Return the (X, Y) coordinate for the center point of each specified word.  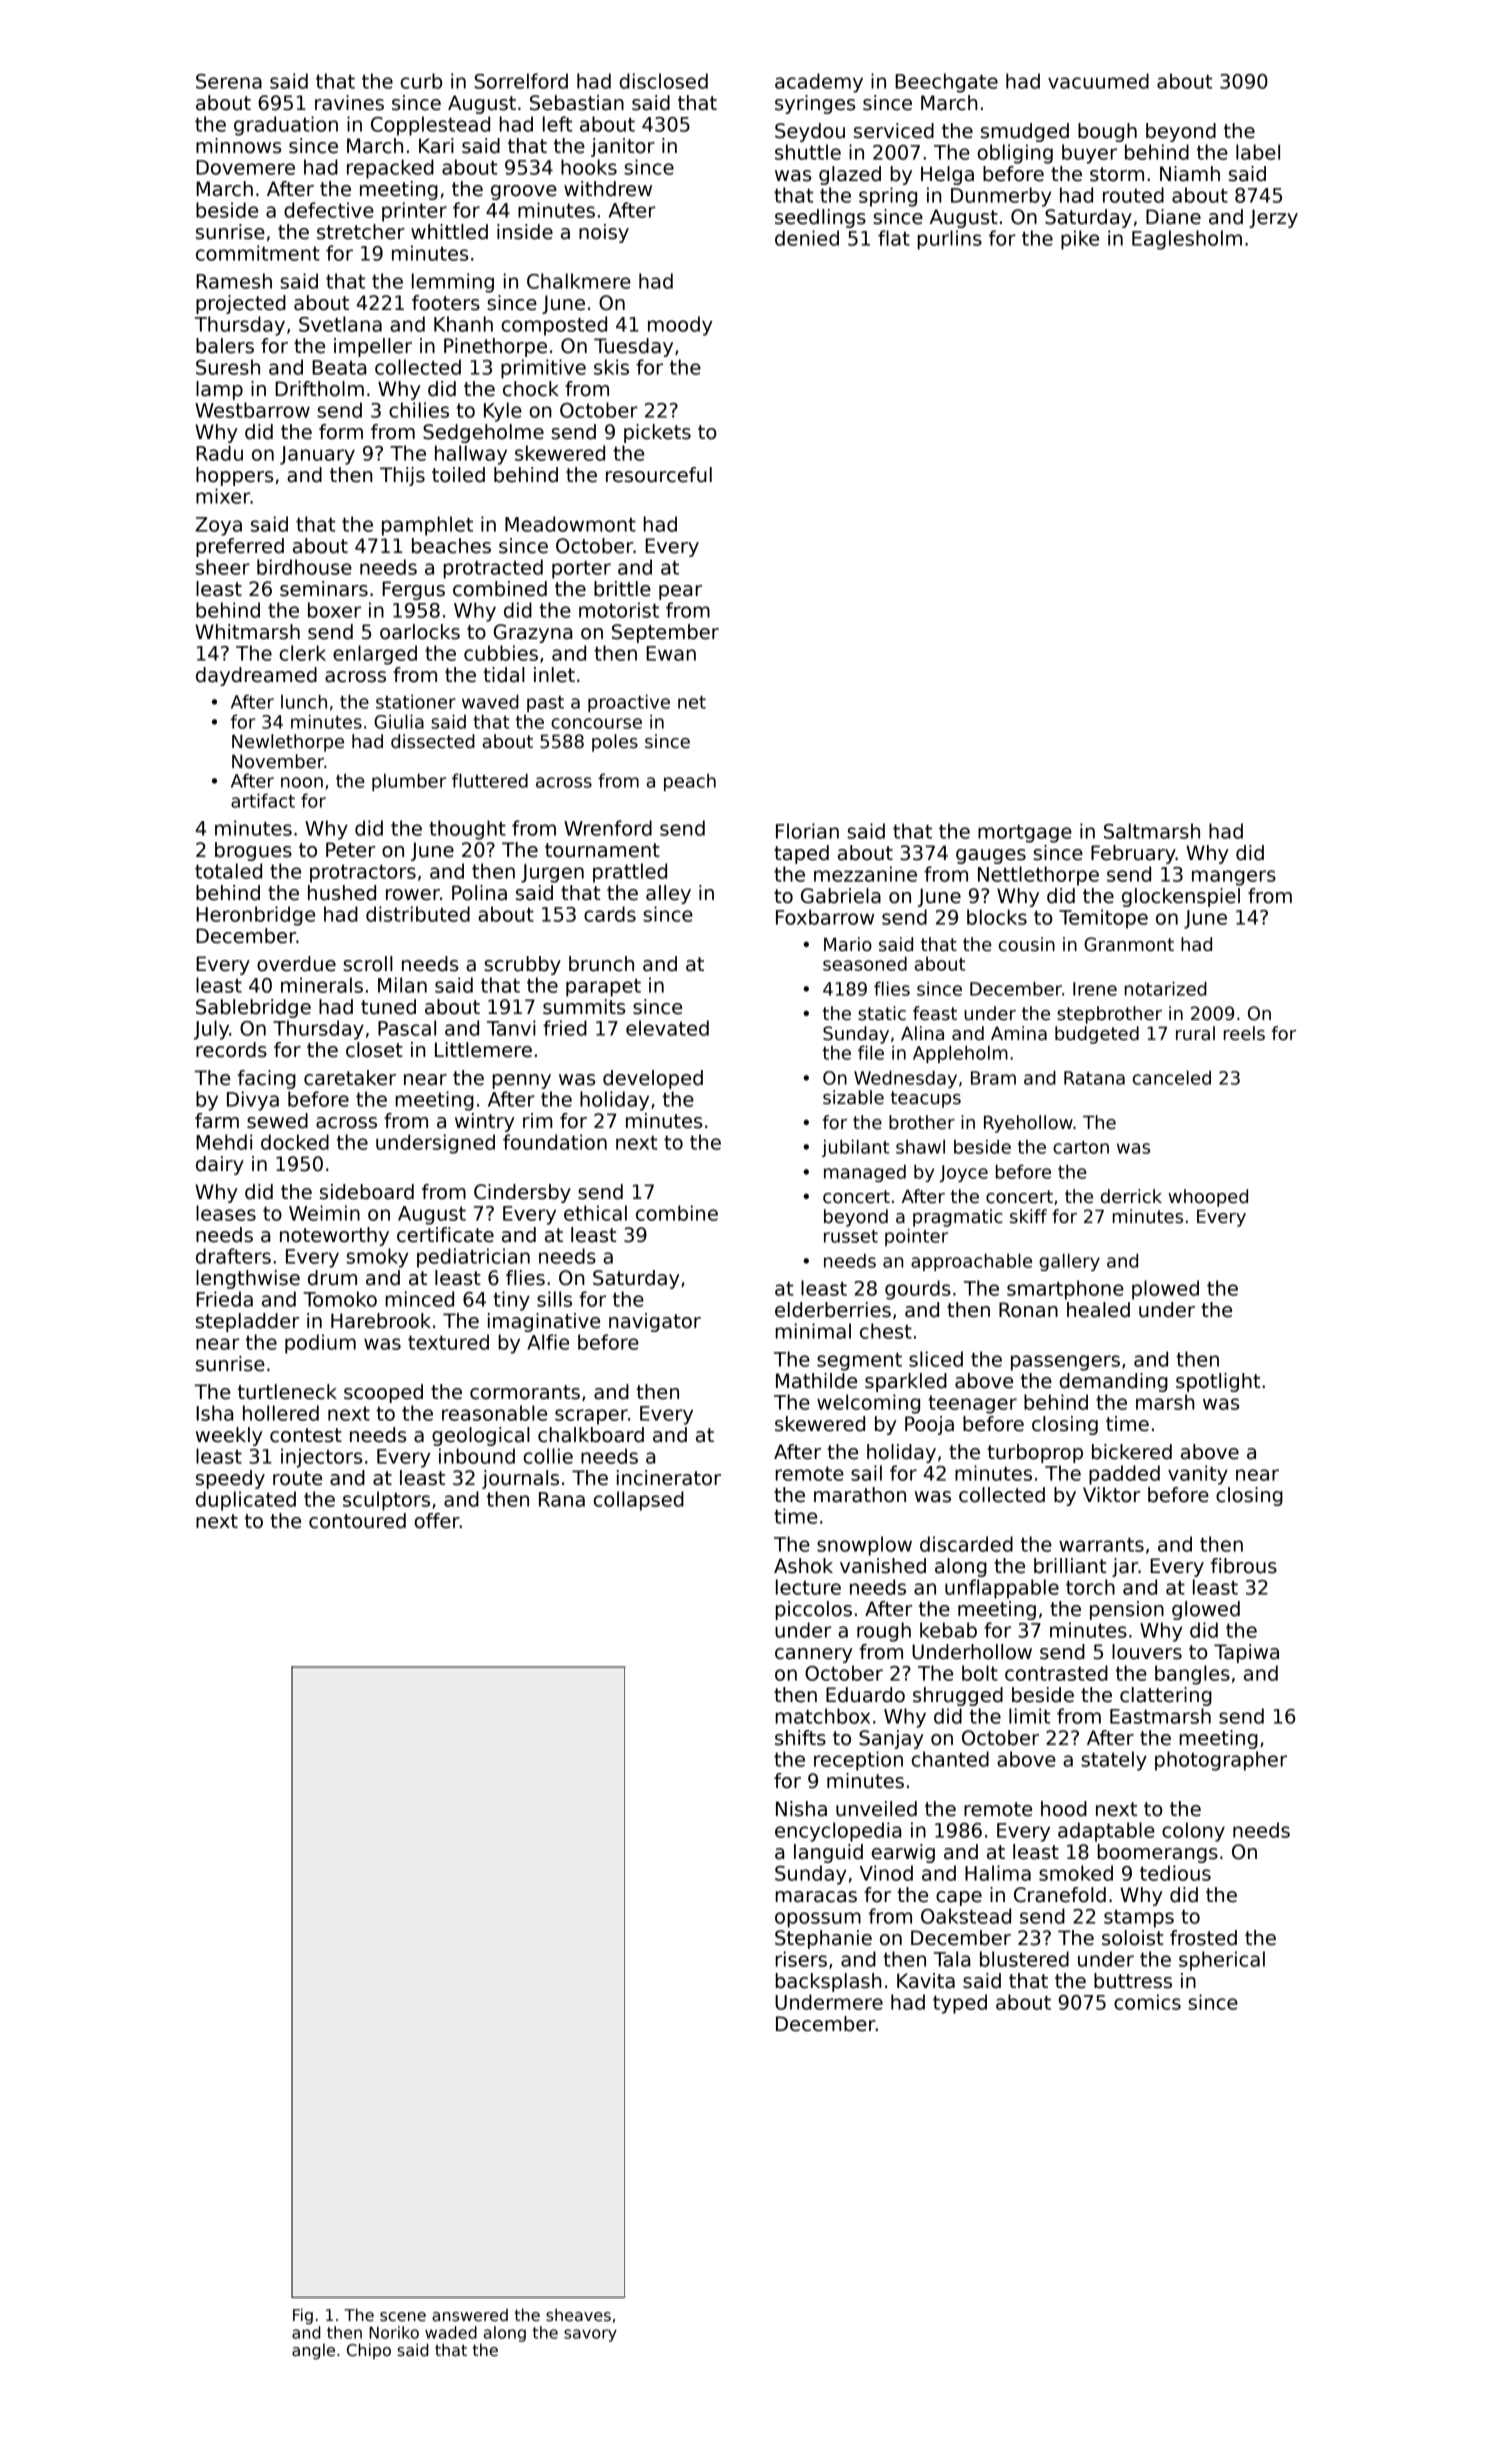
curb (421, 81)
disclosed (663, 81)
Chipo (369, 2351)
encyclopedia (838, 1832)
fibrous (1244, 1566)
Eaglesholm (1187, 240)
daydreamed (256, 676)
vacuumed (1098, 81)
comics (1147, 2002)
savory (590, 2335)
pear (680, 592)
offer (437, 1521)
